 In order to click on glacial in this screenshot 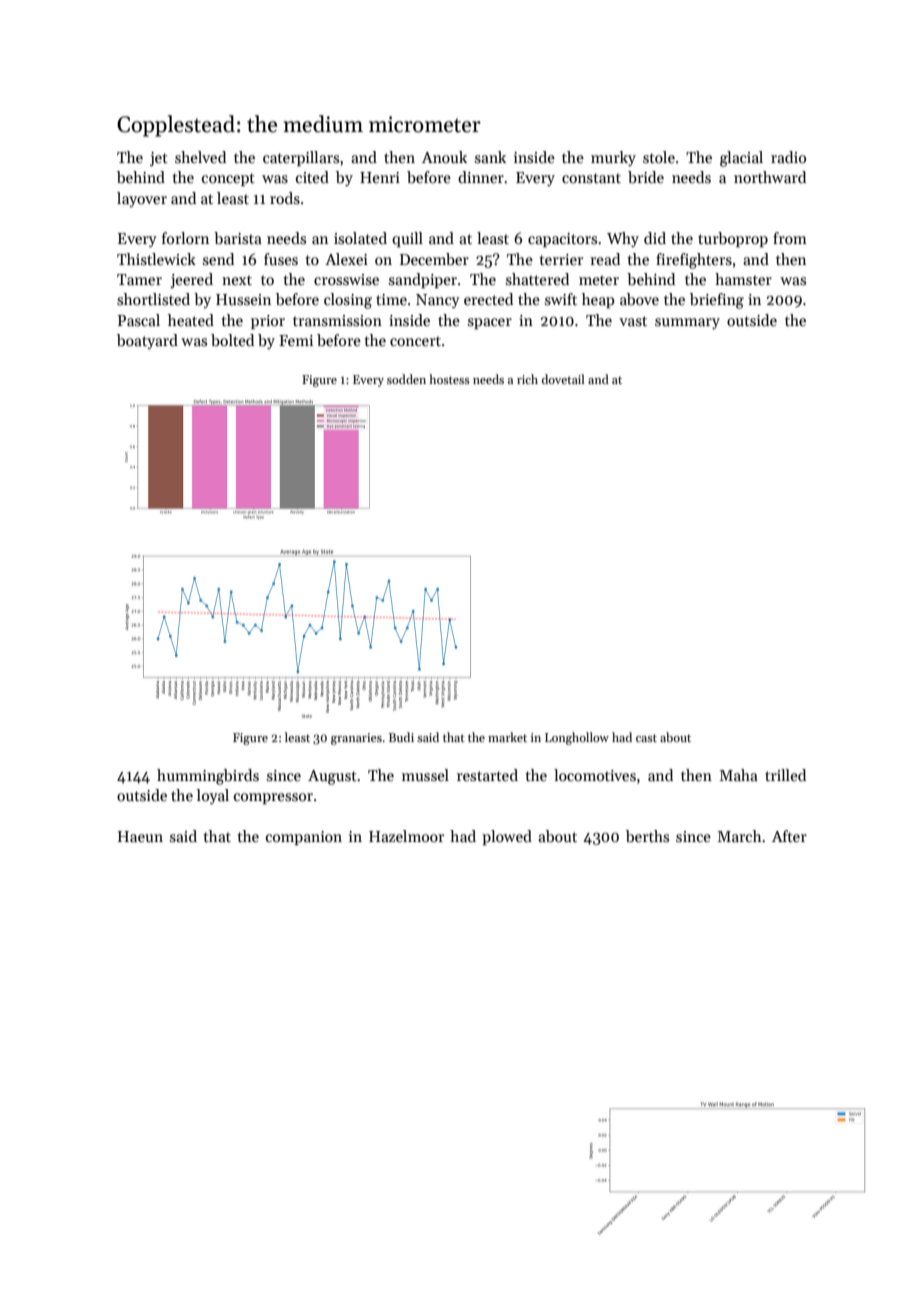, I will do `click(741, 159)`.
